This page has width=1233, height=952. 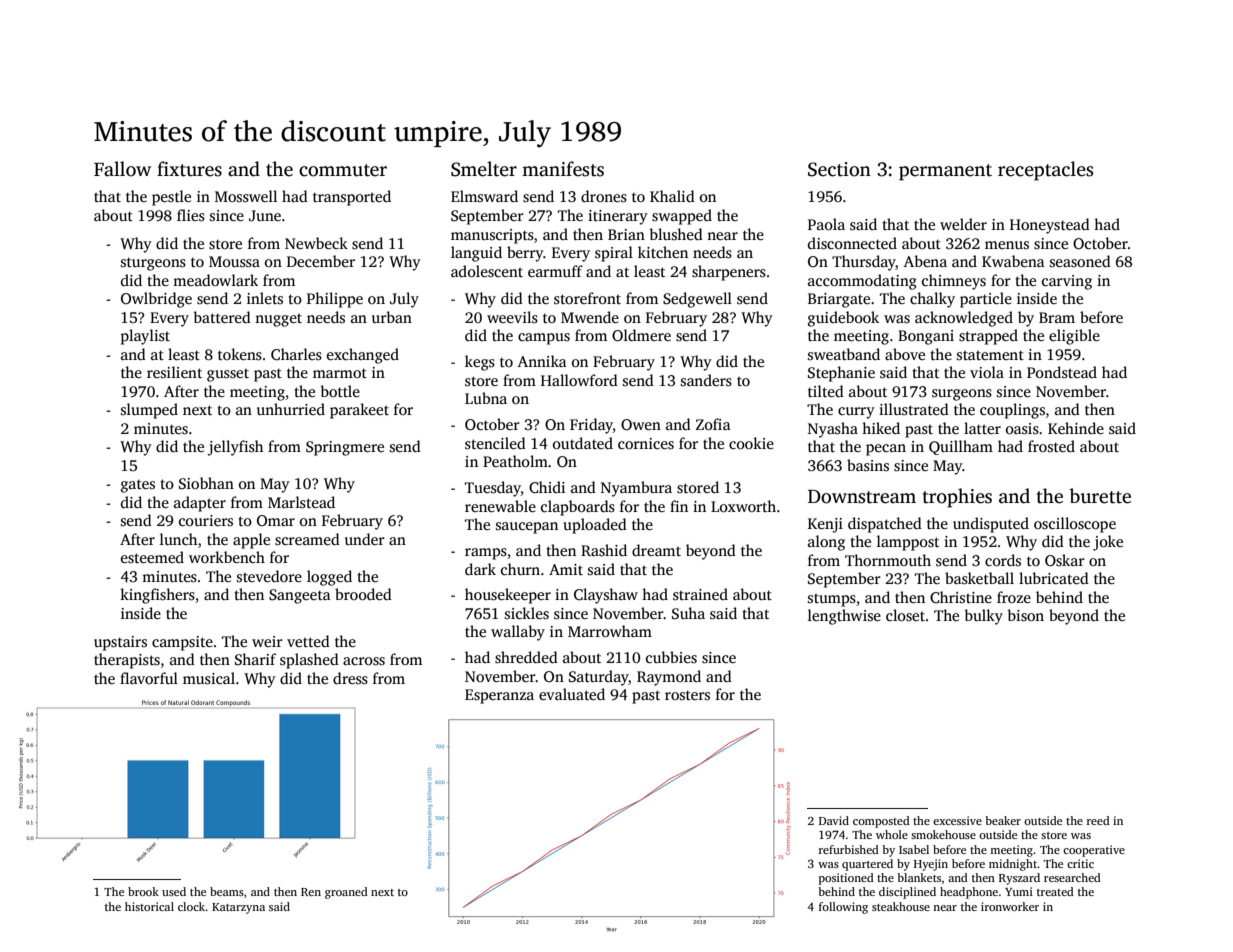 What do you see at coordinates (862, 497) in the page?
I see `Downstream` at bounding box center [862, 497].
